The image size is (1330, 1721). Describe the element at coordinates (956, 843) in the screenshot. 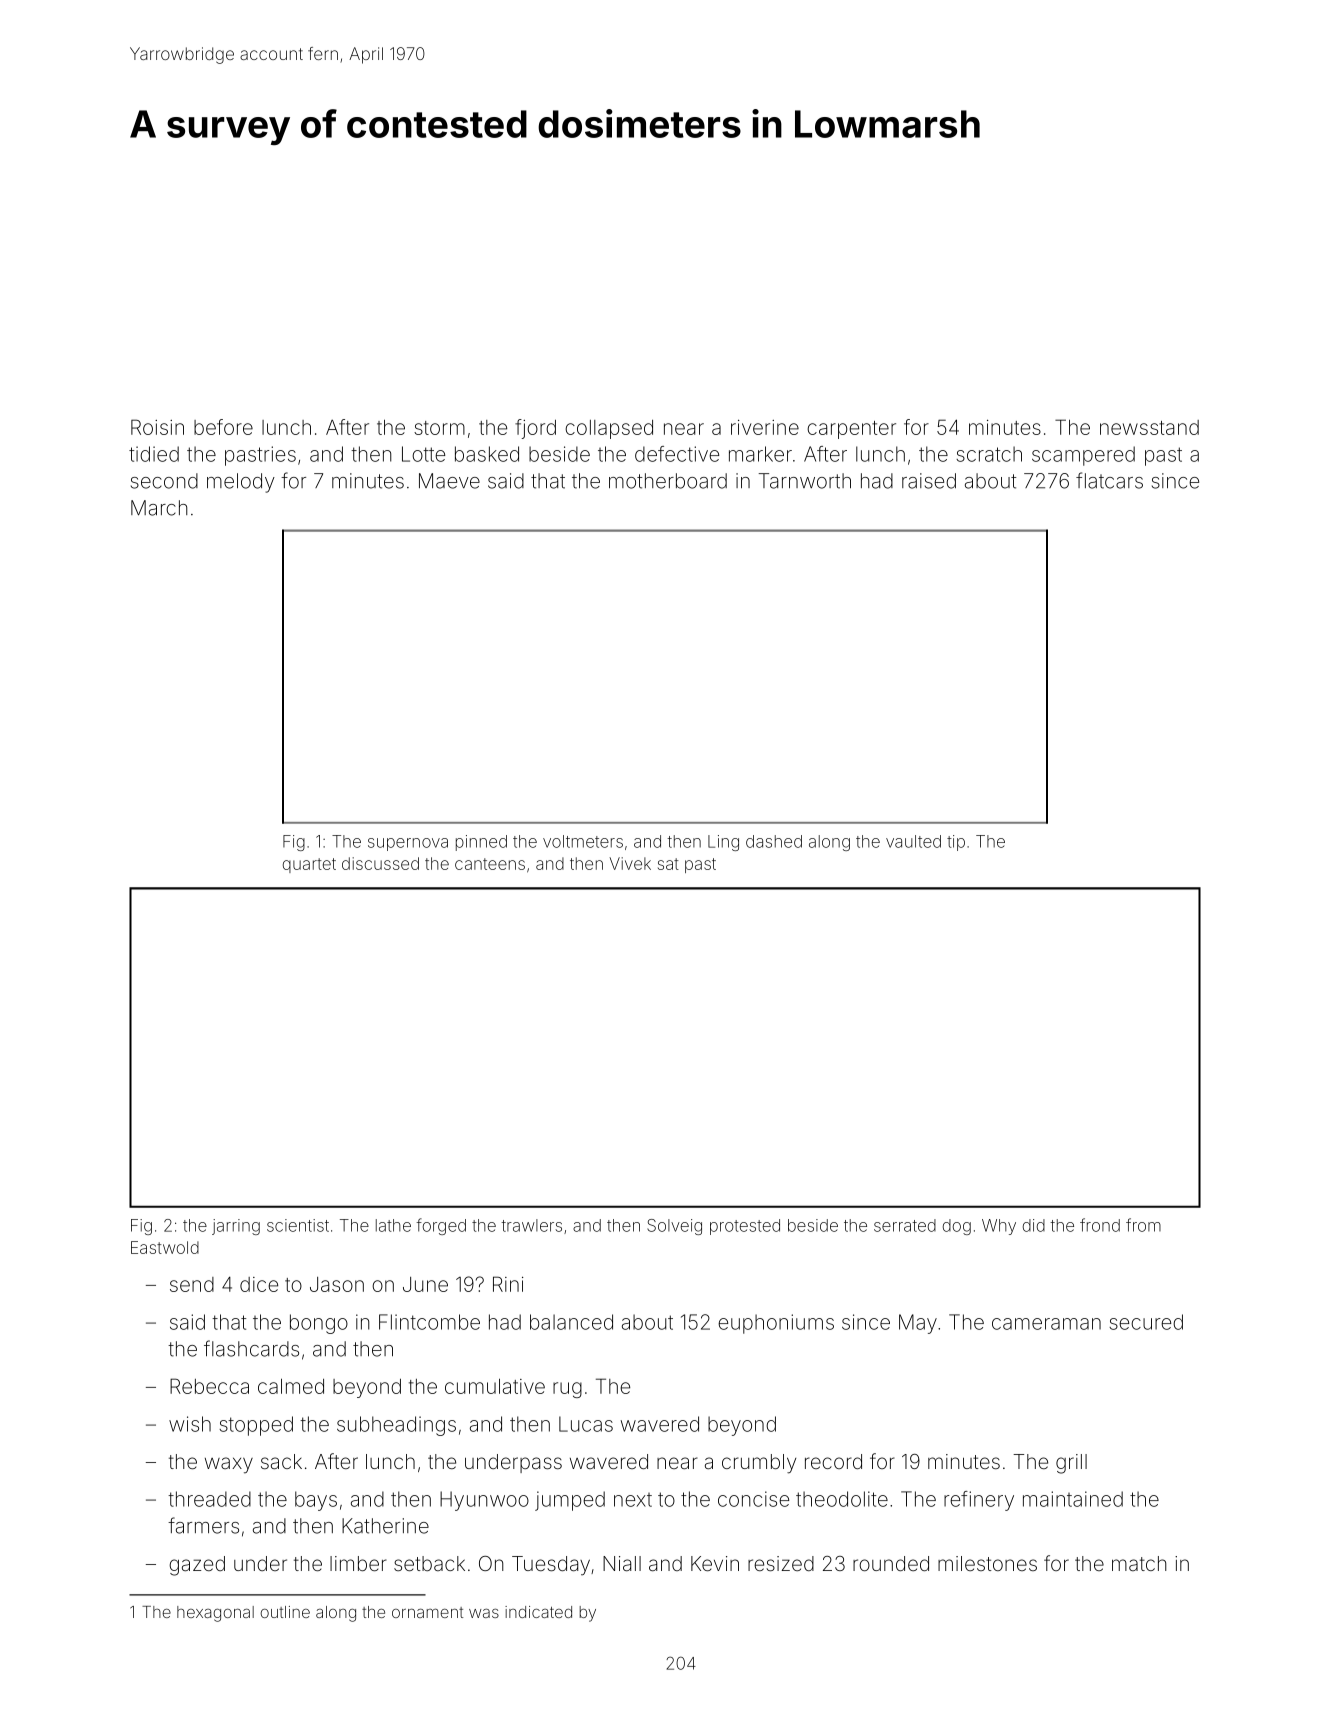

I see `tip` at that location.
